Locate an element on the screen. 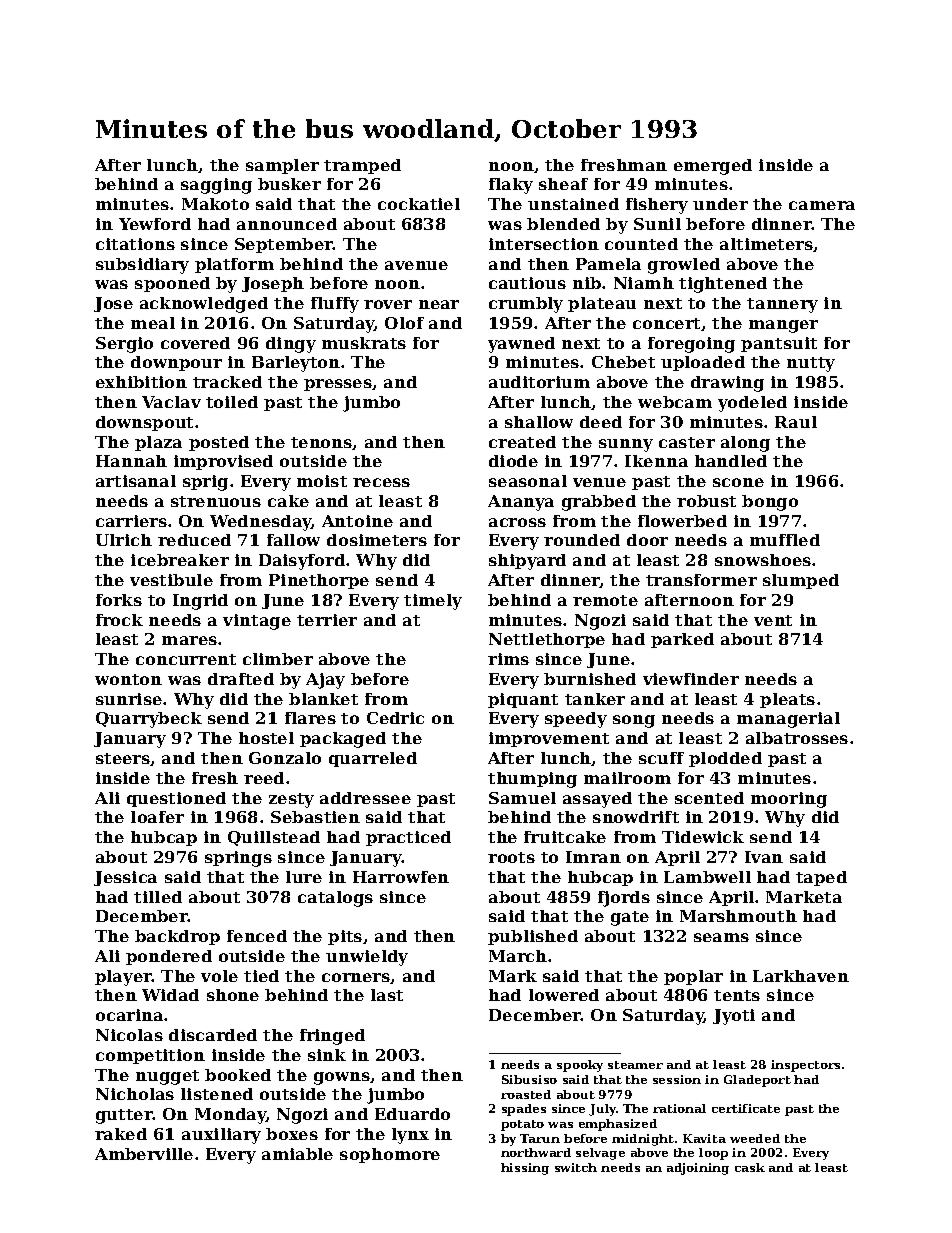 The height and width of the screenshot is (1233, 952). sheaf is located at coordinates (563, 184).
